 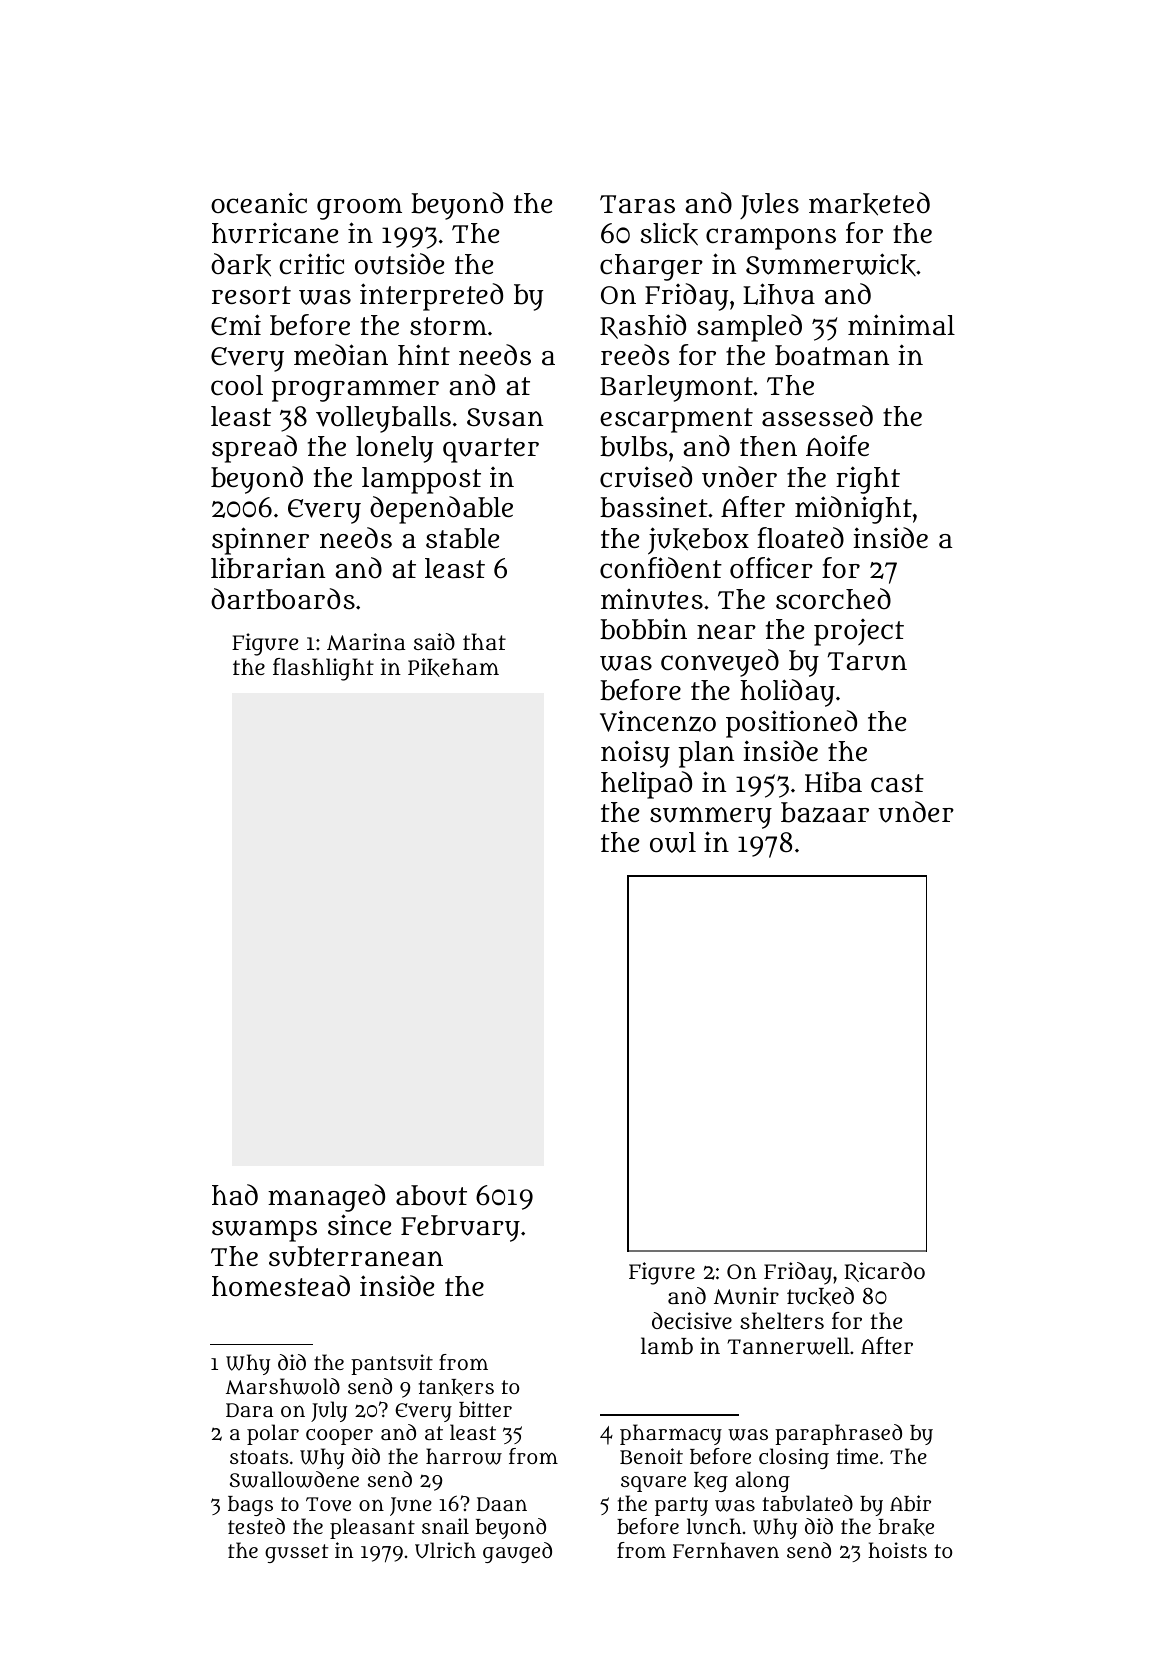 What do you see at coordinates (383, 419) in the screenshot?
I see `volleyballs` at bounding box center [383, 419].
